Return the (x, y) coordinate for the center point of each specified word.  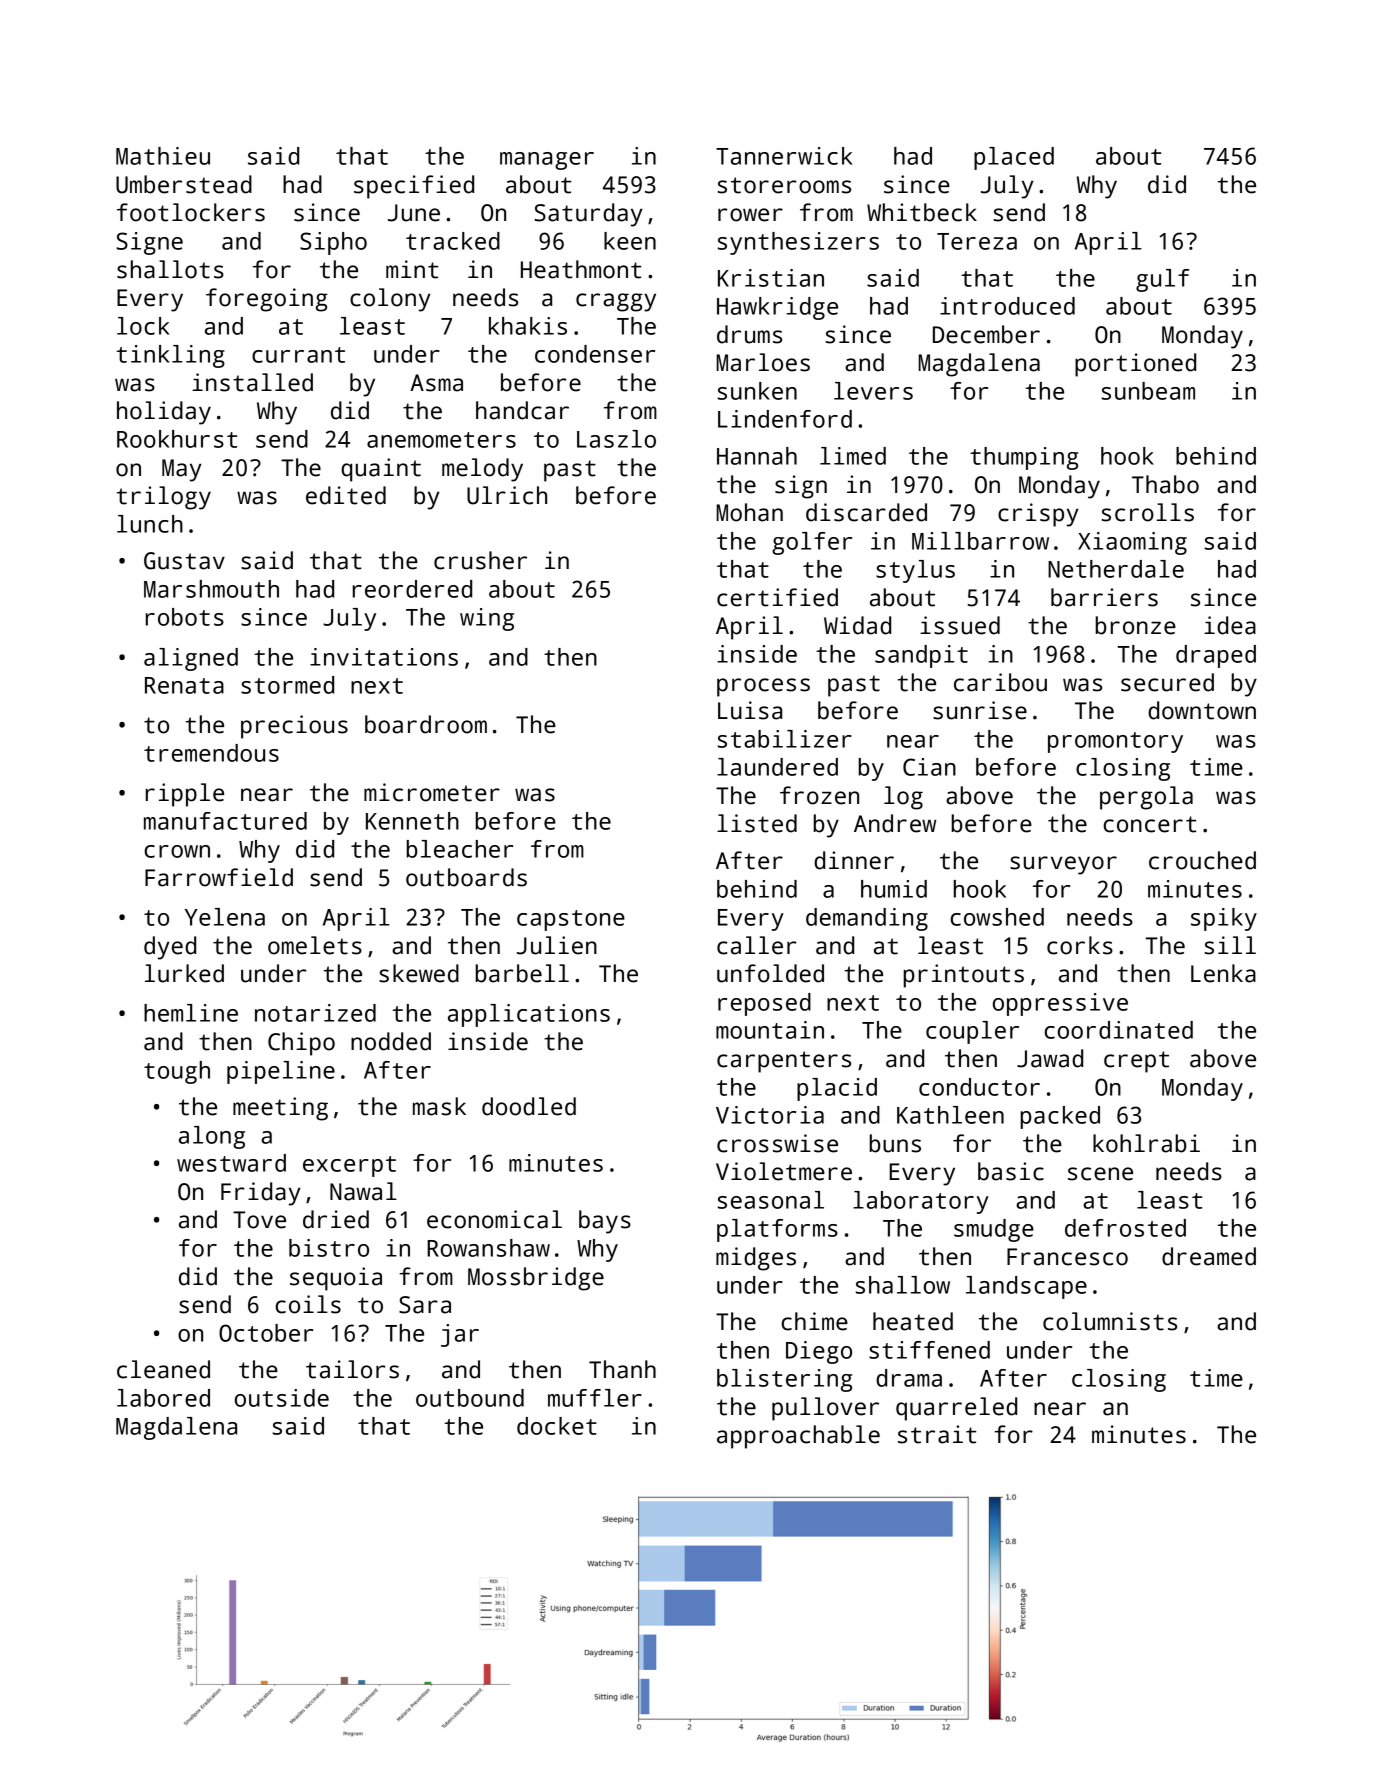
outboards (466, 877)
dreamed (1209, 1256)
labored (163, 1398)
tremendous (211, 753)
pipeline (281, 1072)
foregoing (267, 300)
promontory (1115, 742)
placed (1014, 158)
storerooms (784, 185)
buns (895, 1143)
